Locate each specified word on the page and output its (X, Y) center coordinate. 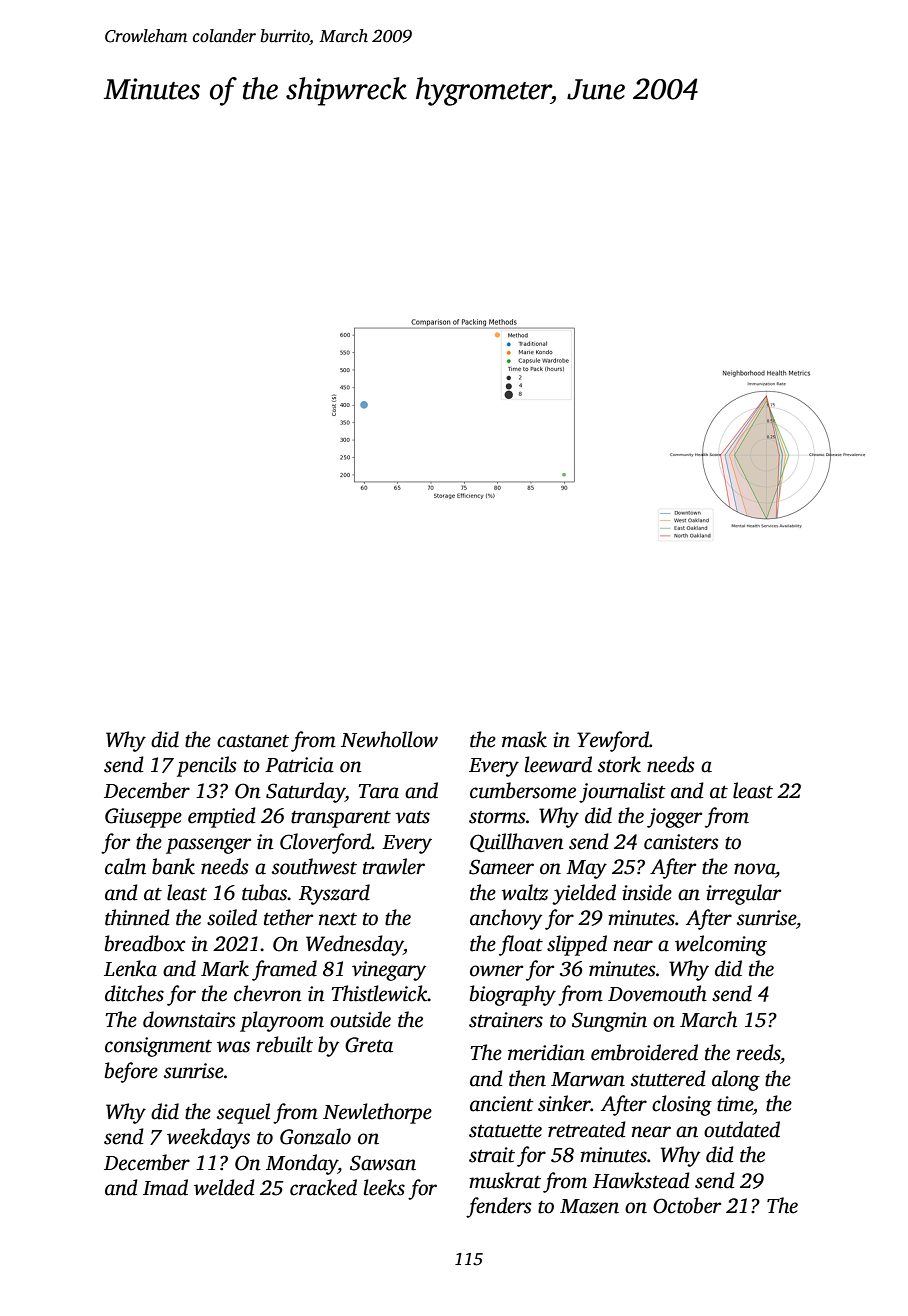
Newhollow (389, 739)
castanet (253, 741)
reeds (758, 1052)
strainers (506, 1020)
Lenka (130, 968)
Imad (165, 1187)
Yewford (613, 741)
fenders (498, 1207)
